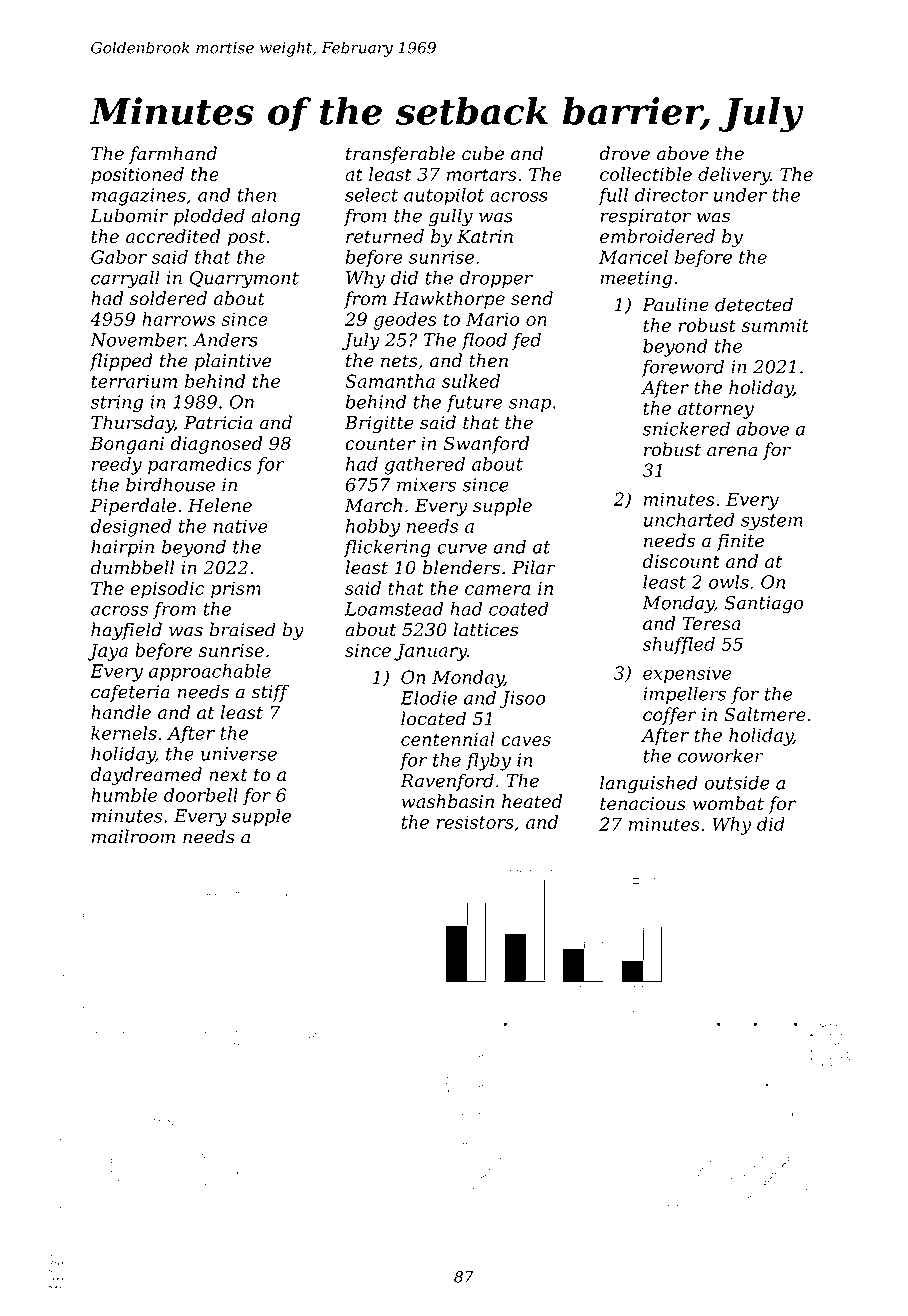  Describe the element at coordinates (133, 836) in the page. I see `mailroom` at that location.
